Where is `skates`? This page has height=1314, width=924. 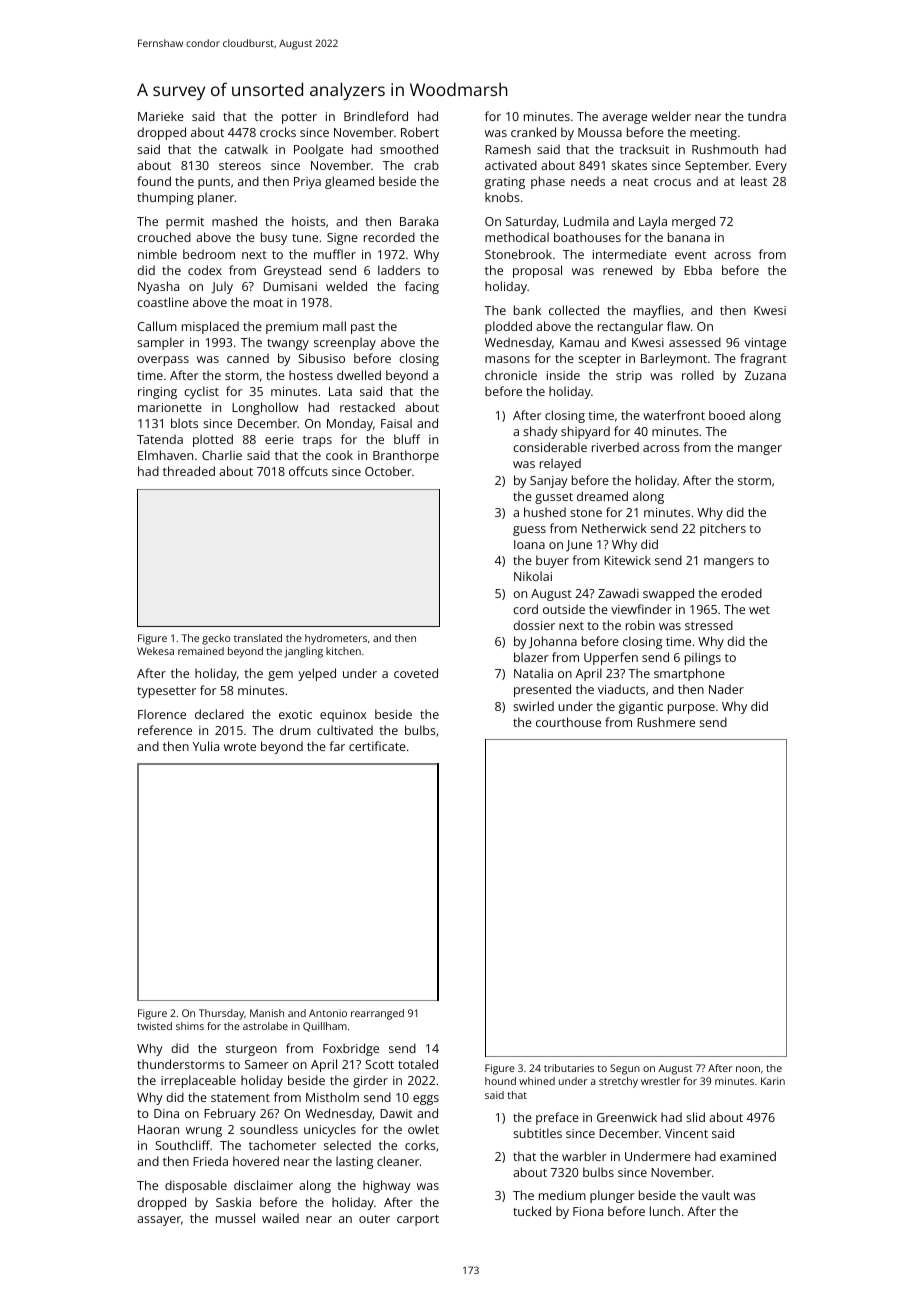 skates is located at coordinates (629, 165).
